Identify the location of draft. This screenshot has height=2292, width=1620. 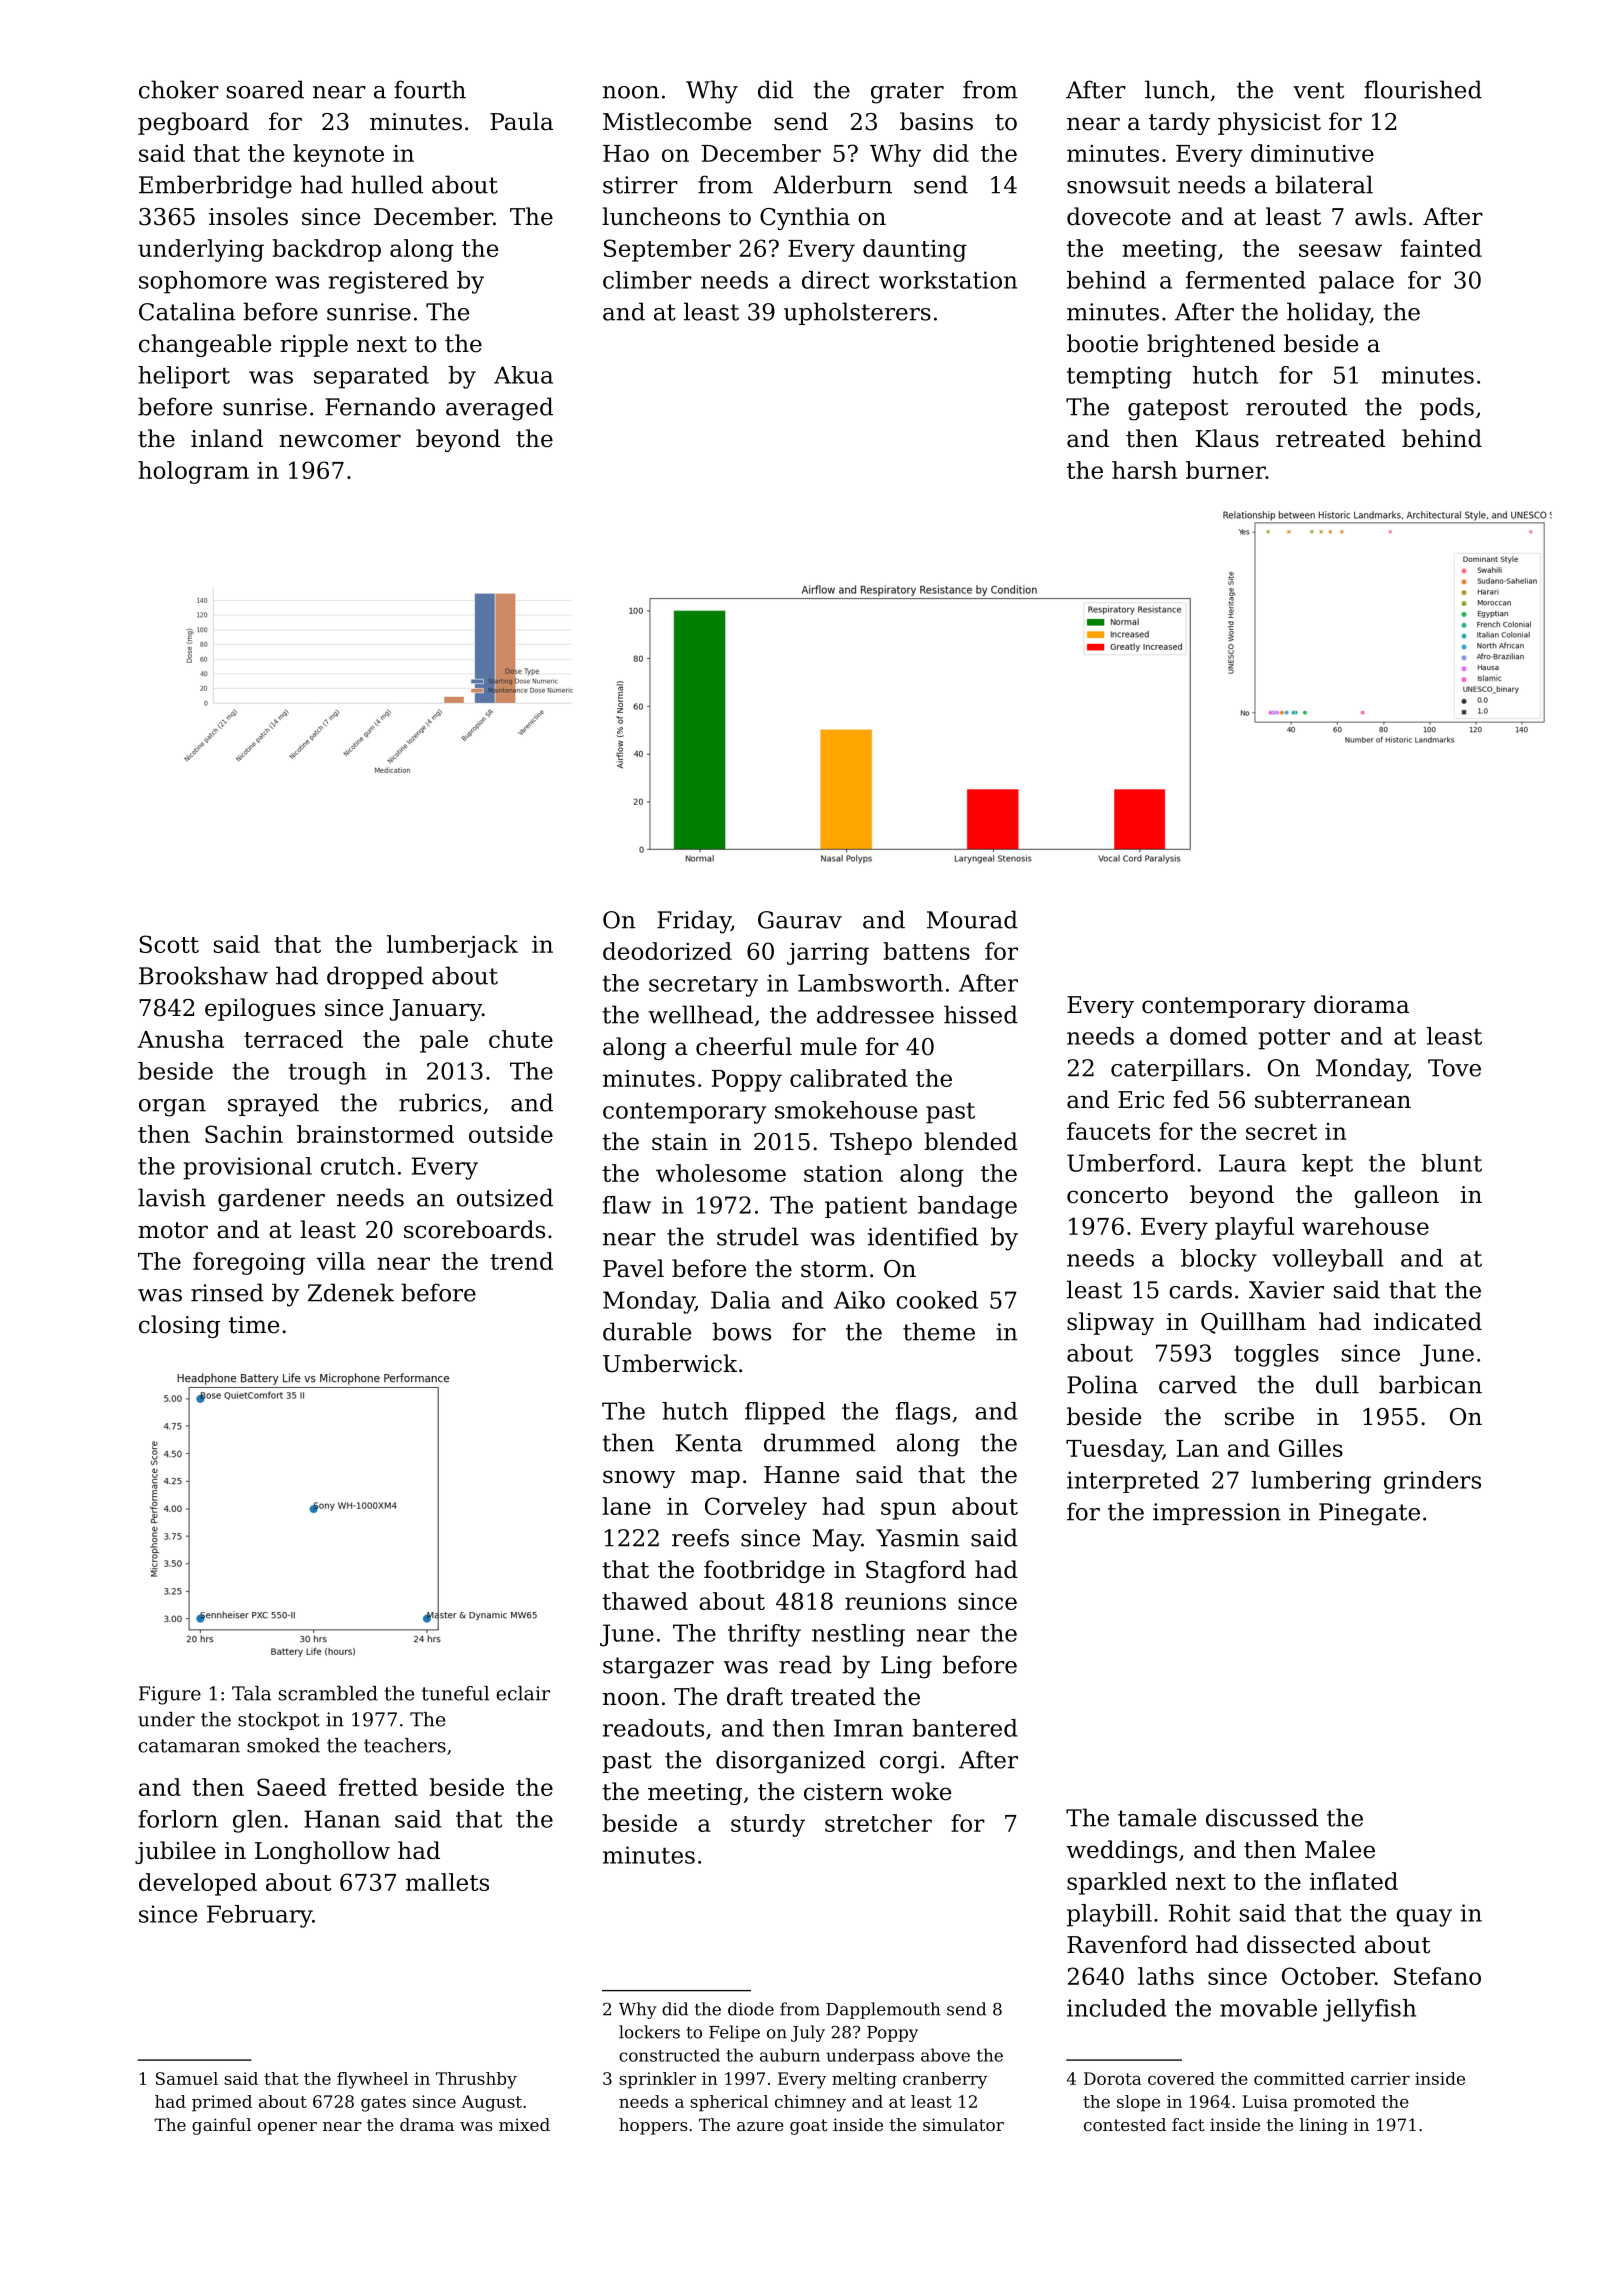
(755, 1696).
